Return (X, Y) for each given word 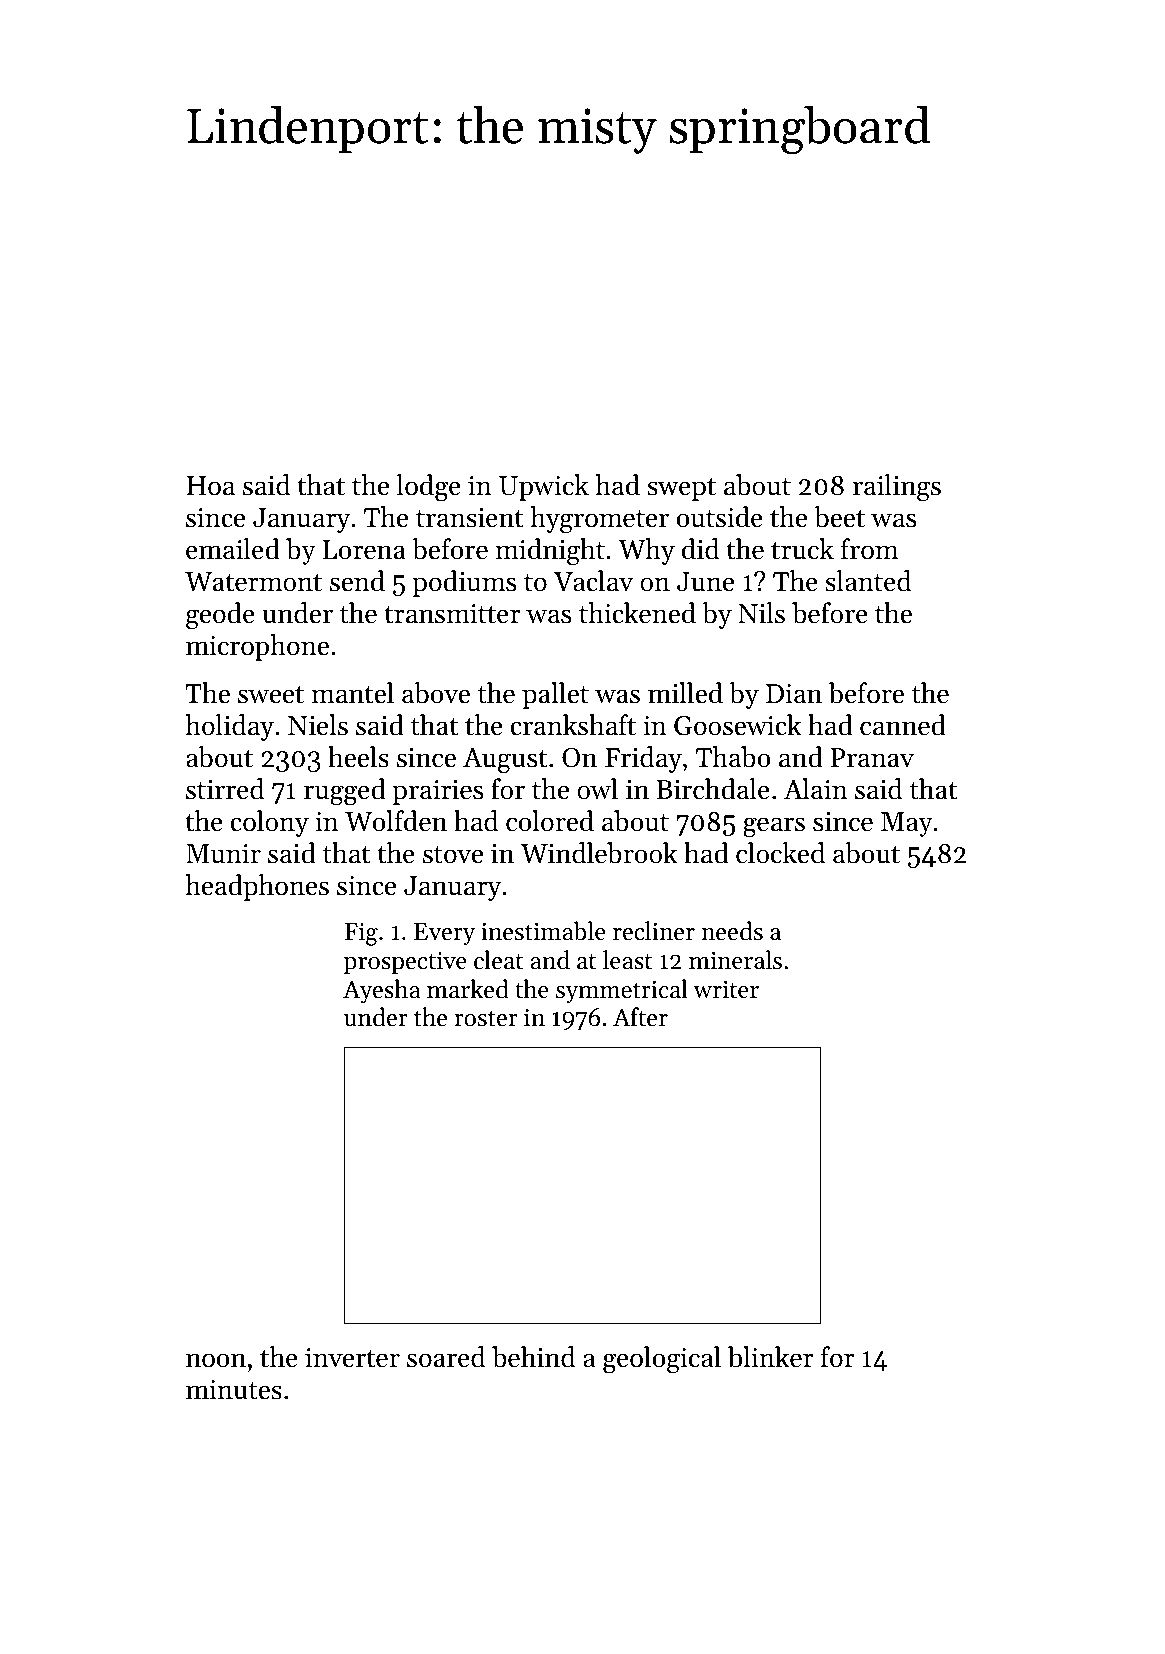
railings (897, 488)
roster (486, 1019)
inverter (352, 1358)
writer (726, 990)
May (907, 824)
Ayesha (381, 991)
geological (662, 1360)
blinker (771, 1357)
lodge (428, 488)
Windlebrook (599, 853)
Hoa (210, 486)
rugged (345, 792)
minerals (735, 960)
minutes (234, 1390)
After (640, 1017)
